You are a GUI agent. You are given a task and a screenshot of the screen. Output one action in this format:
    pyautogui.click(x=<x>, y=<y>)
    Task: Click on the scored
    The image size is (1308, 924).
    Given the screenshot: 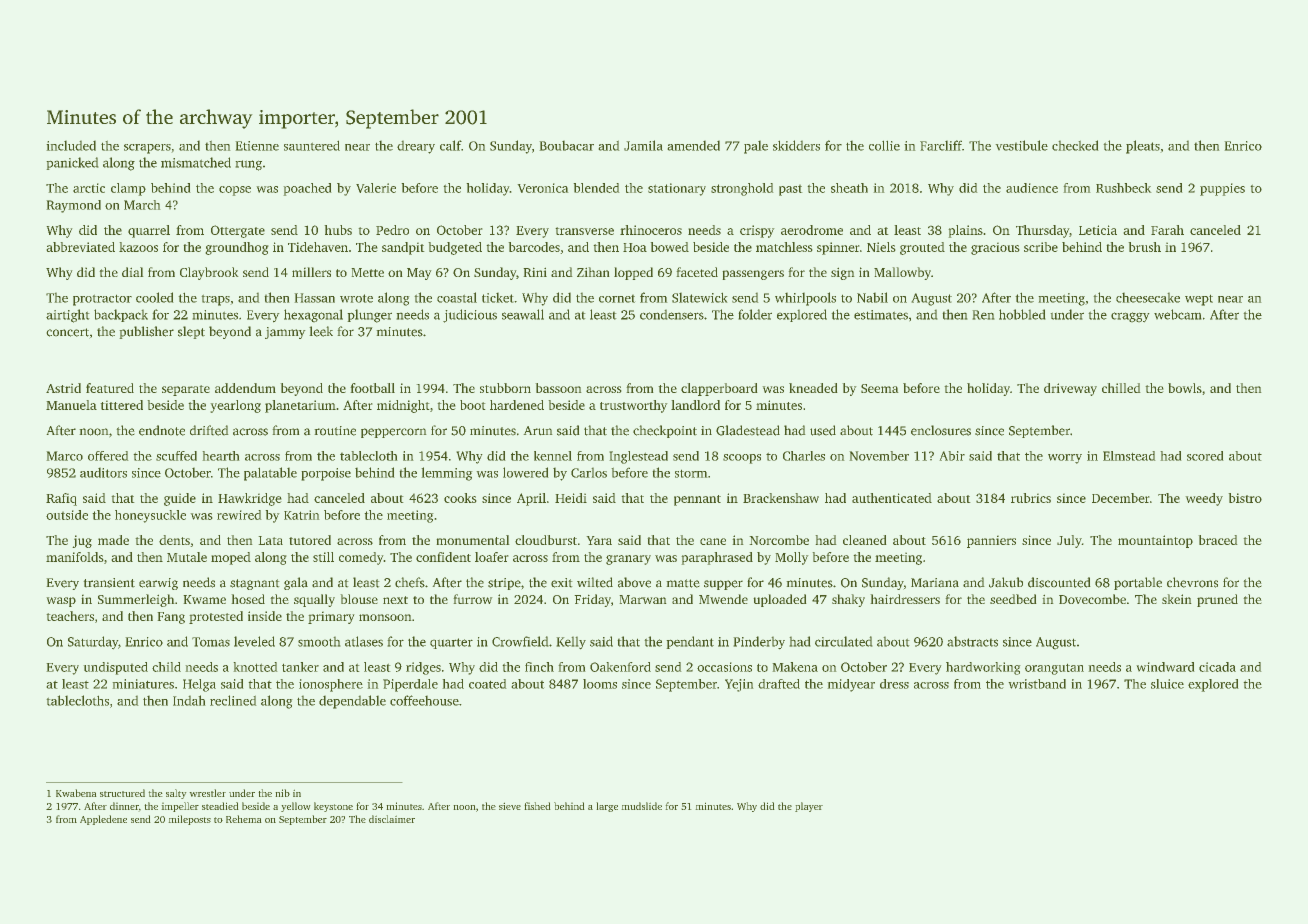 What is the action you would take?
    pyautogui.click(x=1205, y=456)
